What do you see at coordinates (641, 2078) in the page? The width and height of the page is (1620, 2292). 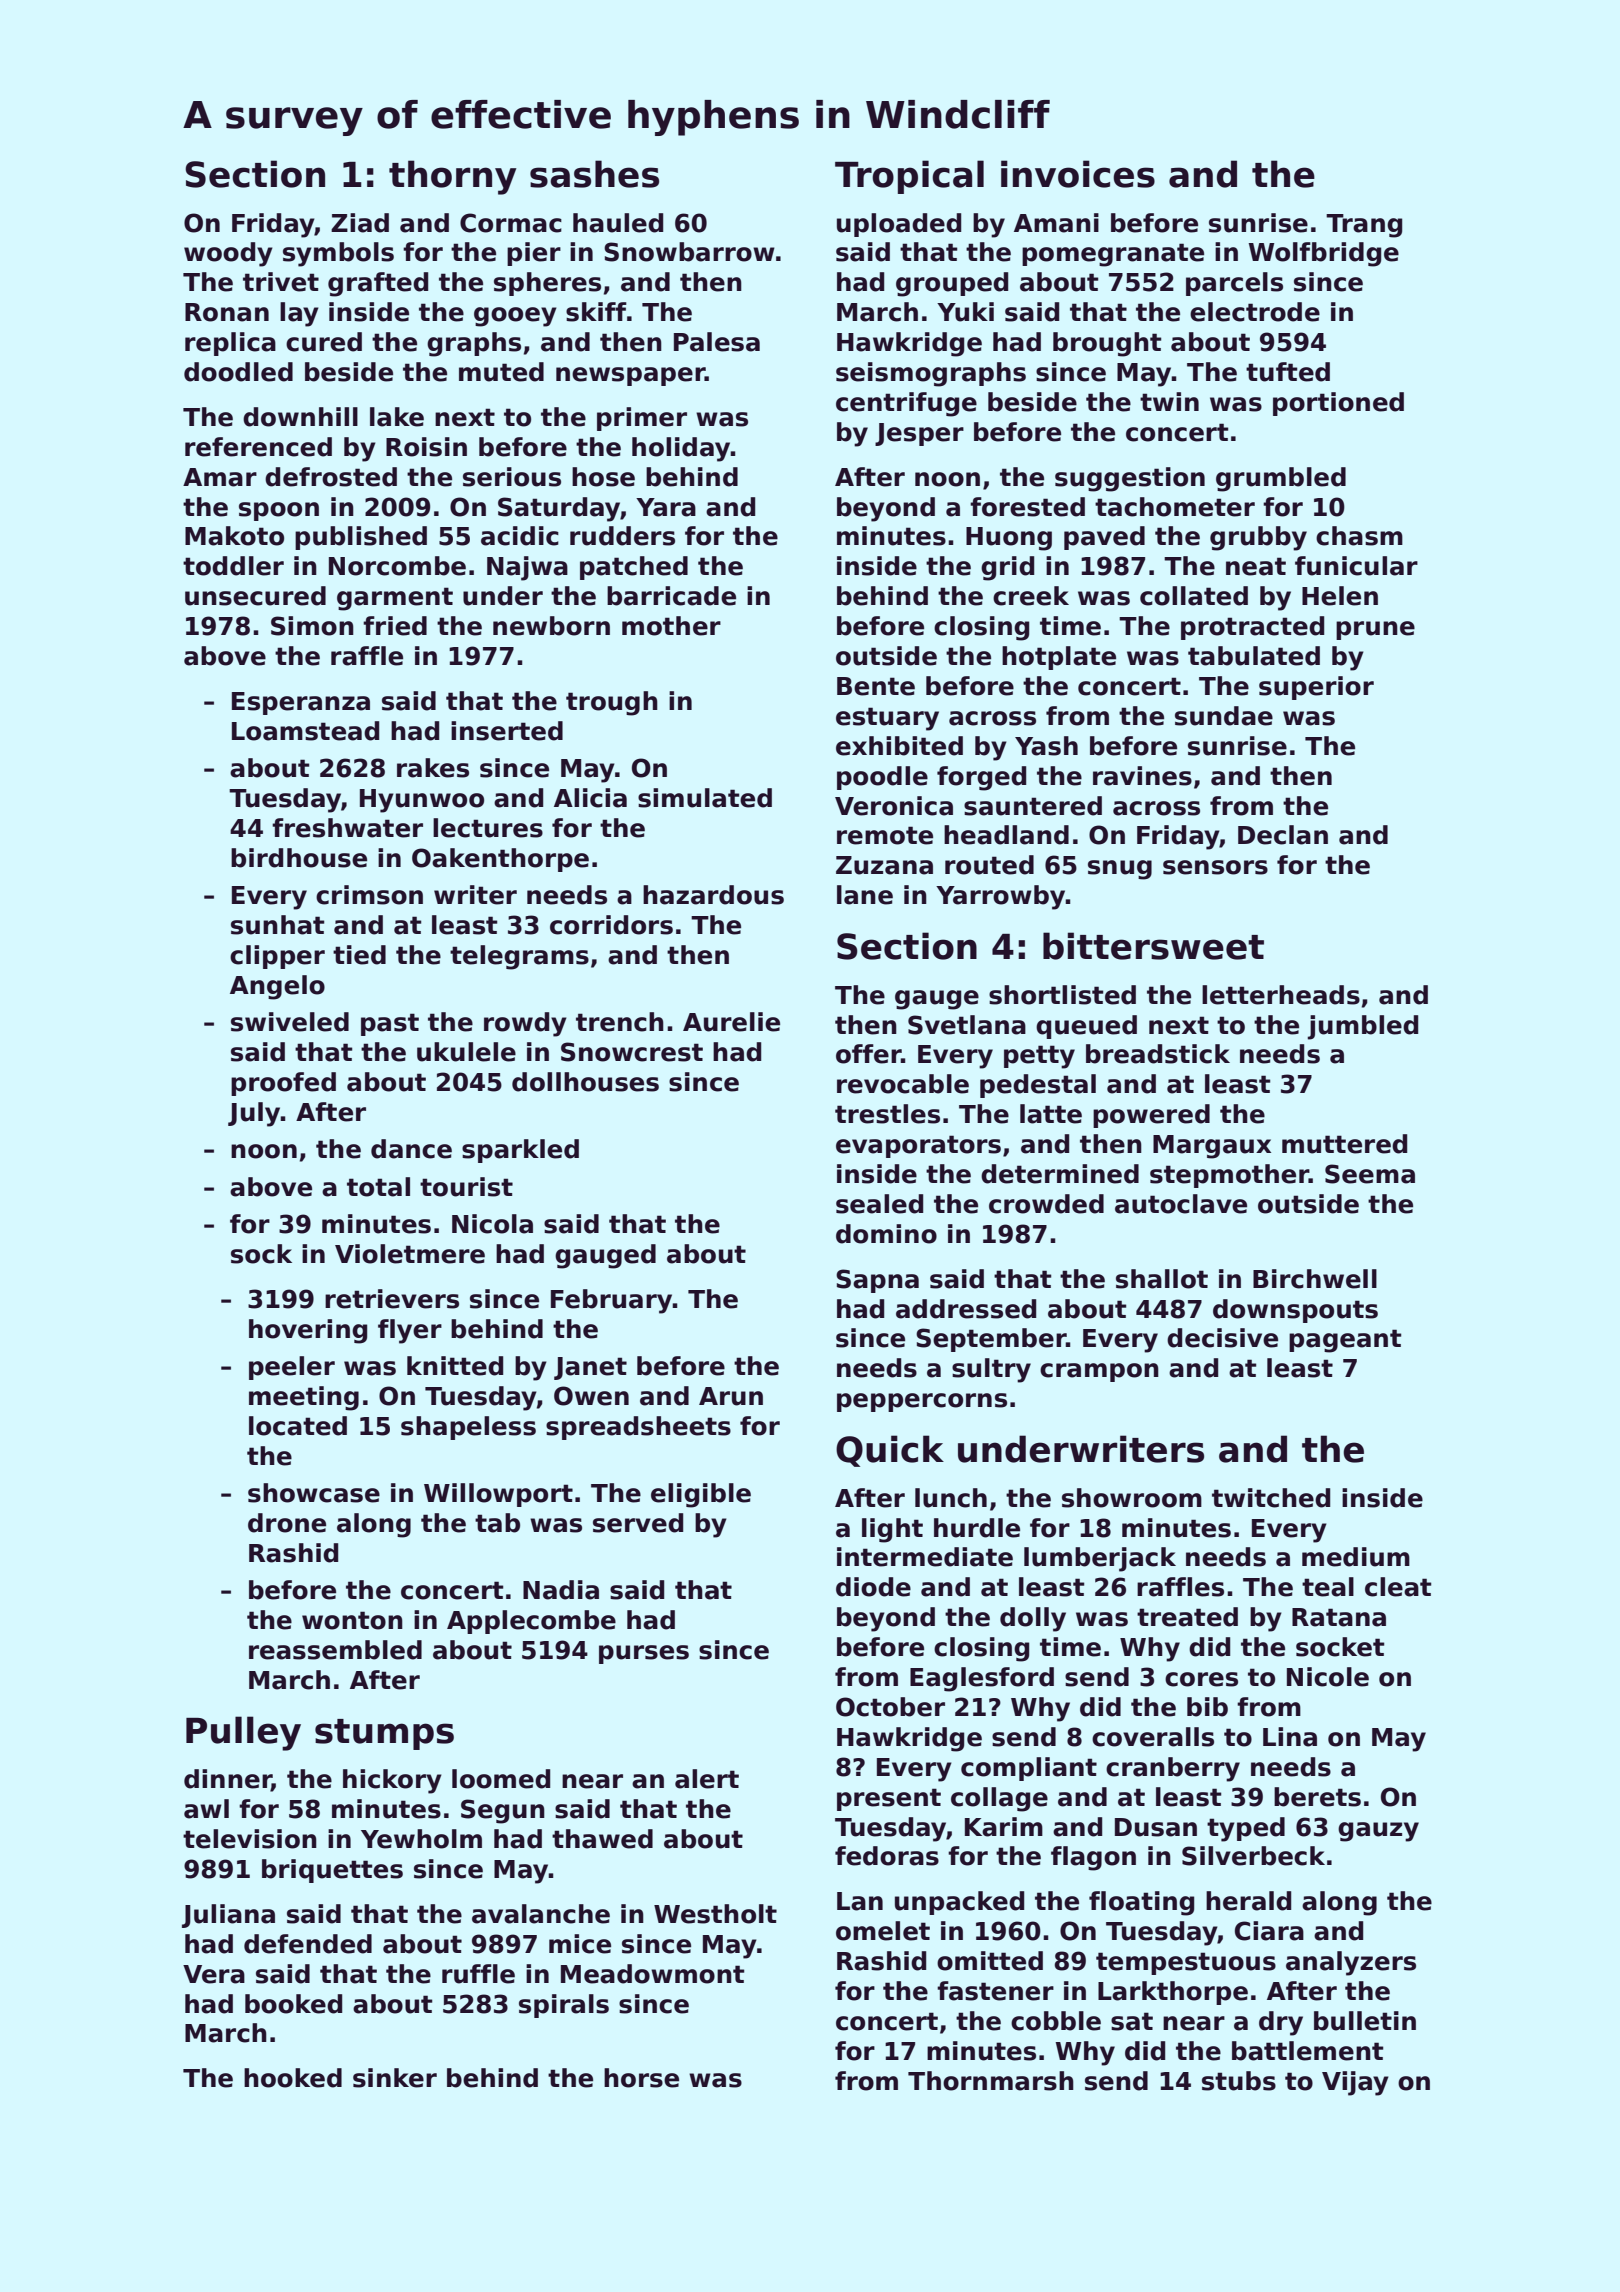 I see `horse` at bounding box center [641, 2078].
